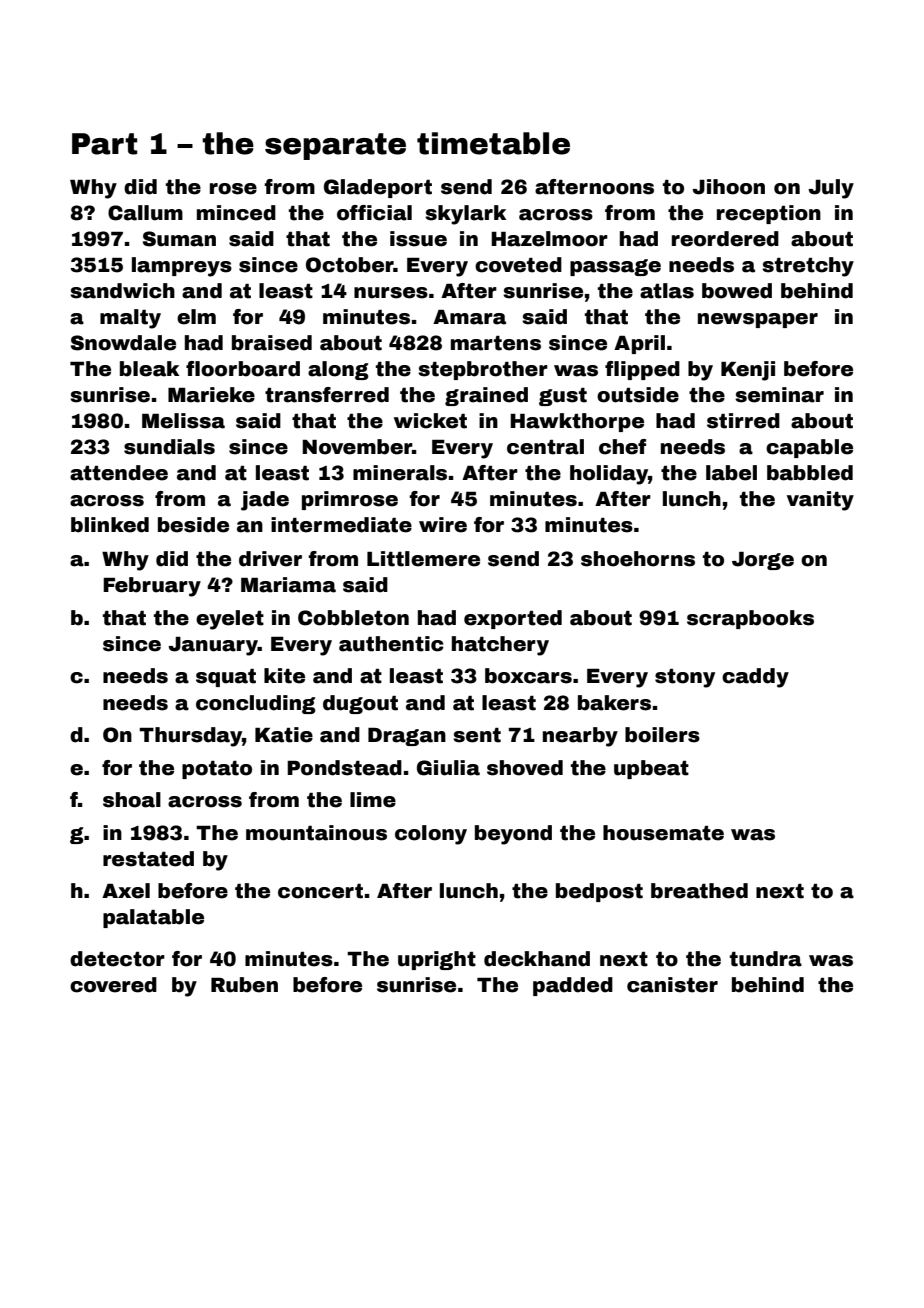  I want to click on skylark, so click(465, 215).
